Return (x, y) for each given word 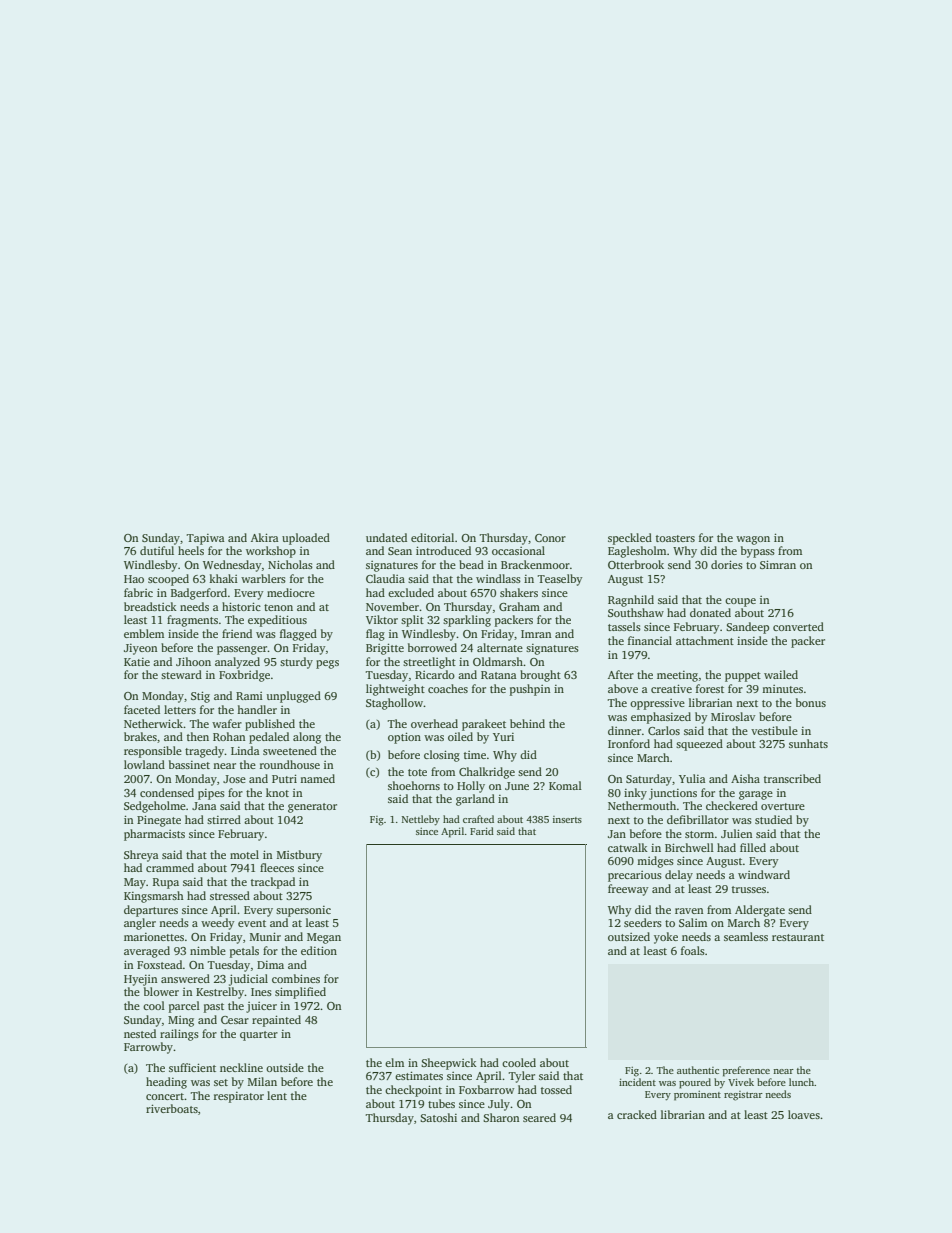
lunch (801, 1082)
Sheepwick (449, 1064)
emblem (144, 633)
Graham (519, 606)
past (214, 1008)
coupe (740, 602)
